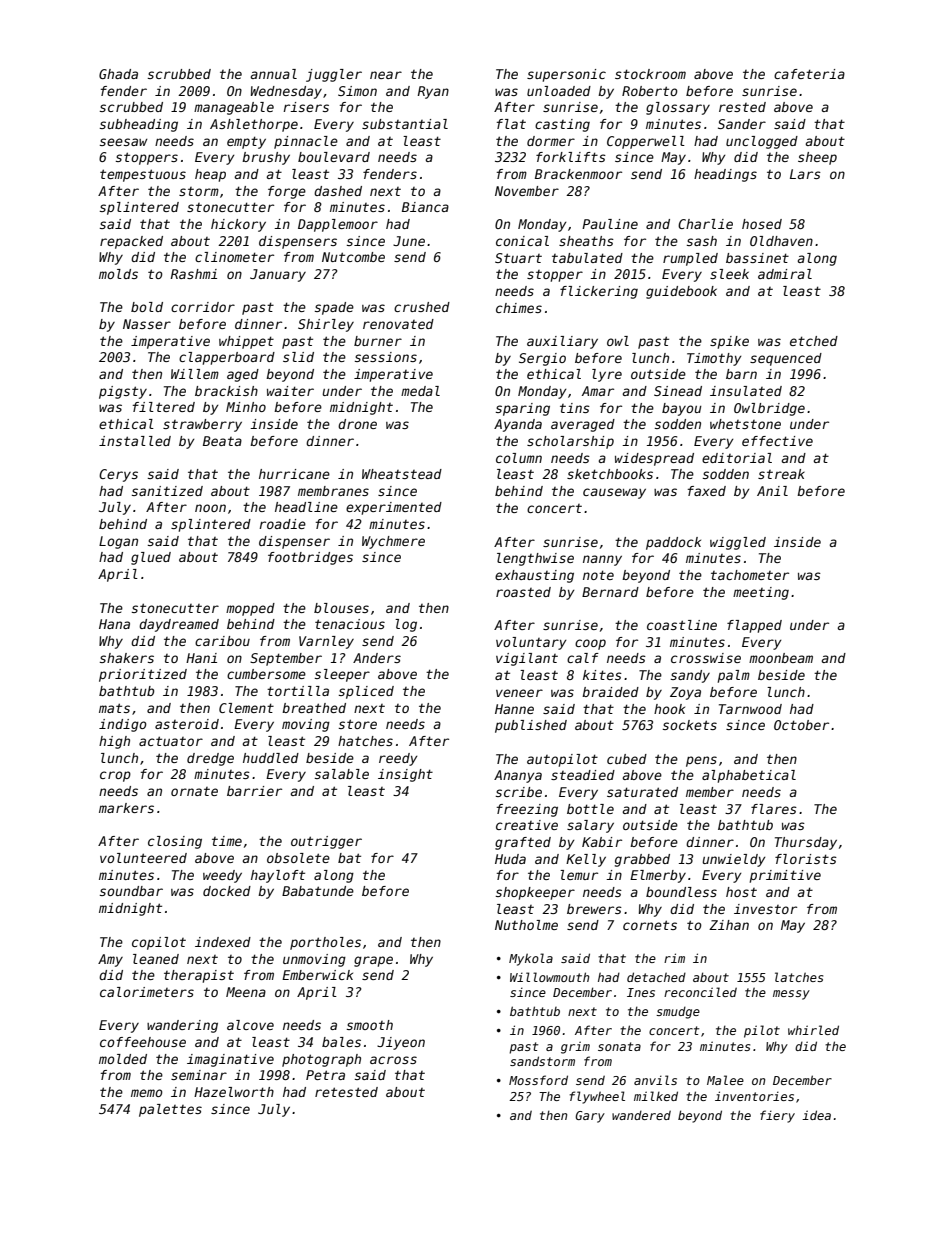 This image has width=952, height=1233. What do you see at coordinates (147, 1093) in the image?
I see `memo` at bounding box center [147, 1093].
